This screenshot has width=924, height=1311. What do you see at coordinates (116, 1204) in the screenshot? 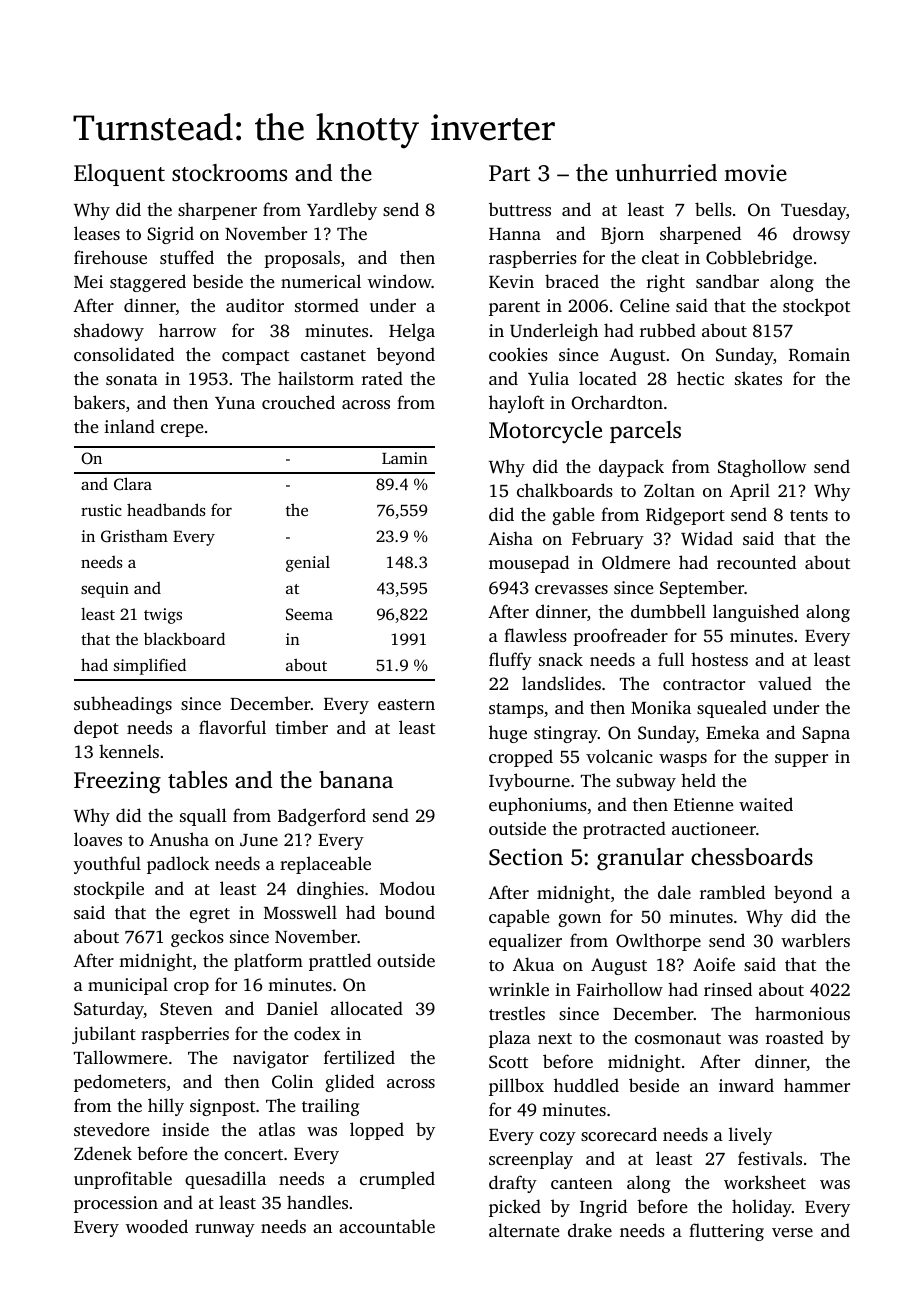
I see `procession` at bounding box center [116, 1204].
